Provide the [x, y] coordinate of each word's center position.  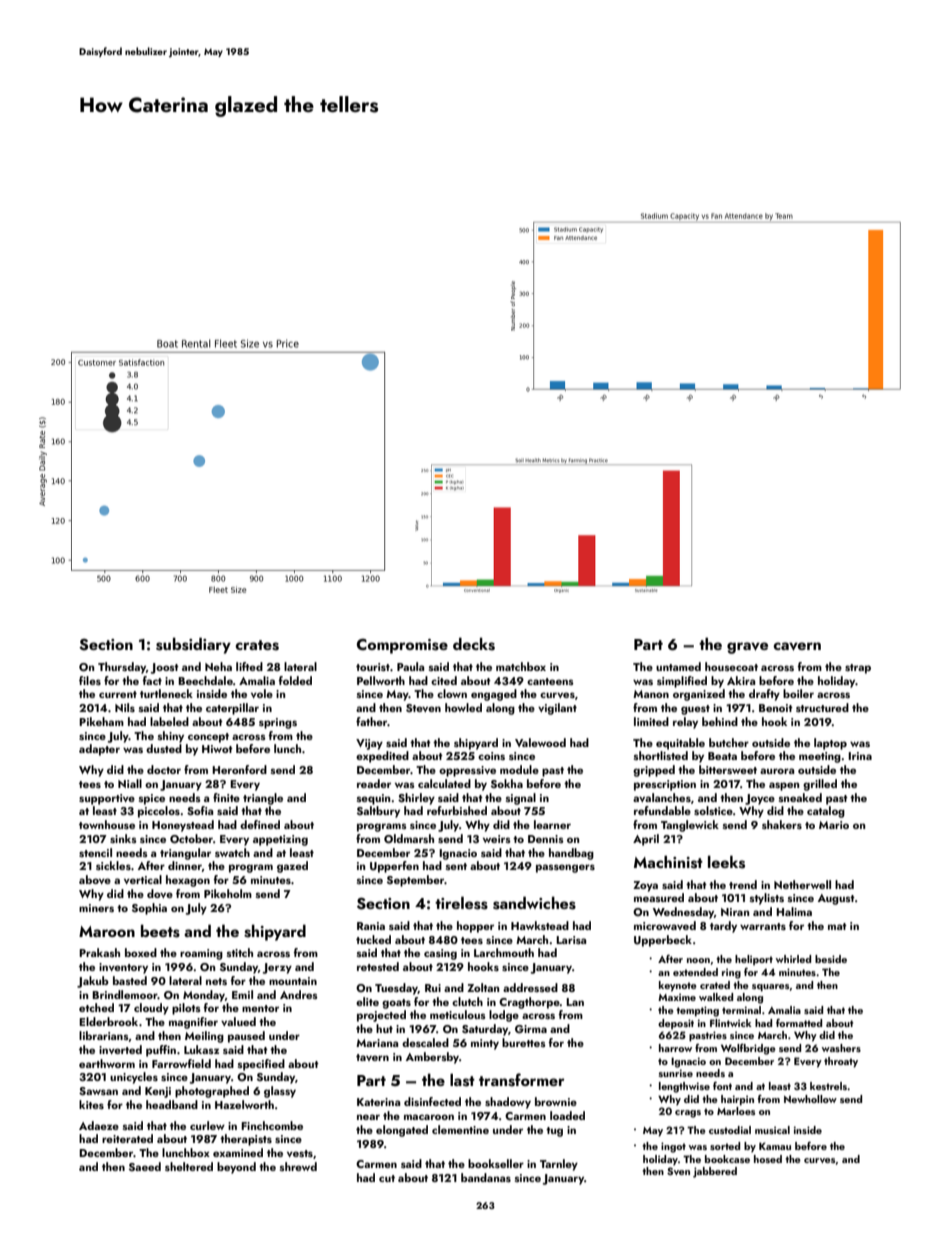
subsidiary [193, 645]
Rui [433, 988]
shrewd [298, 1166]
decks [474, 644]
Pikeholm [228, 893]
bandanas [486, 1177]
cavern [797, 646]
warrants [763, 926]
